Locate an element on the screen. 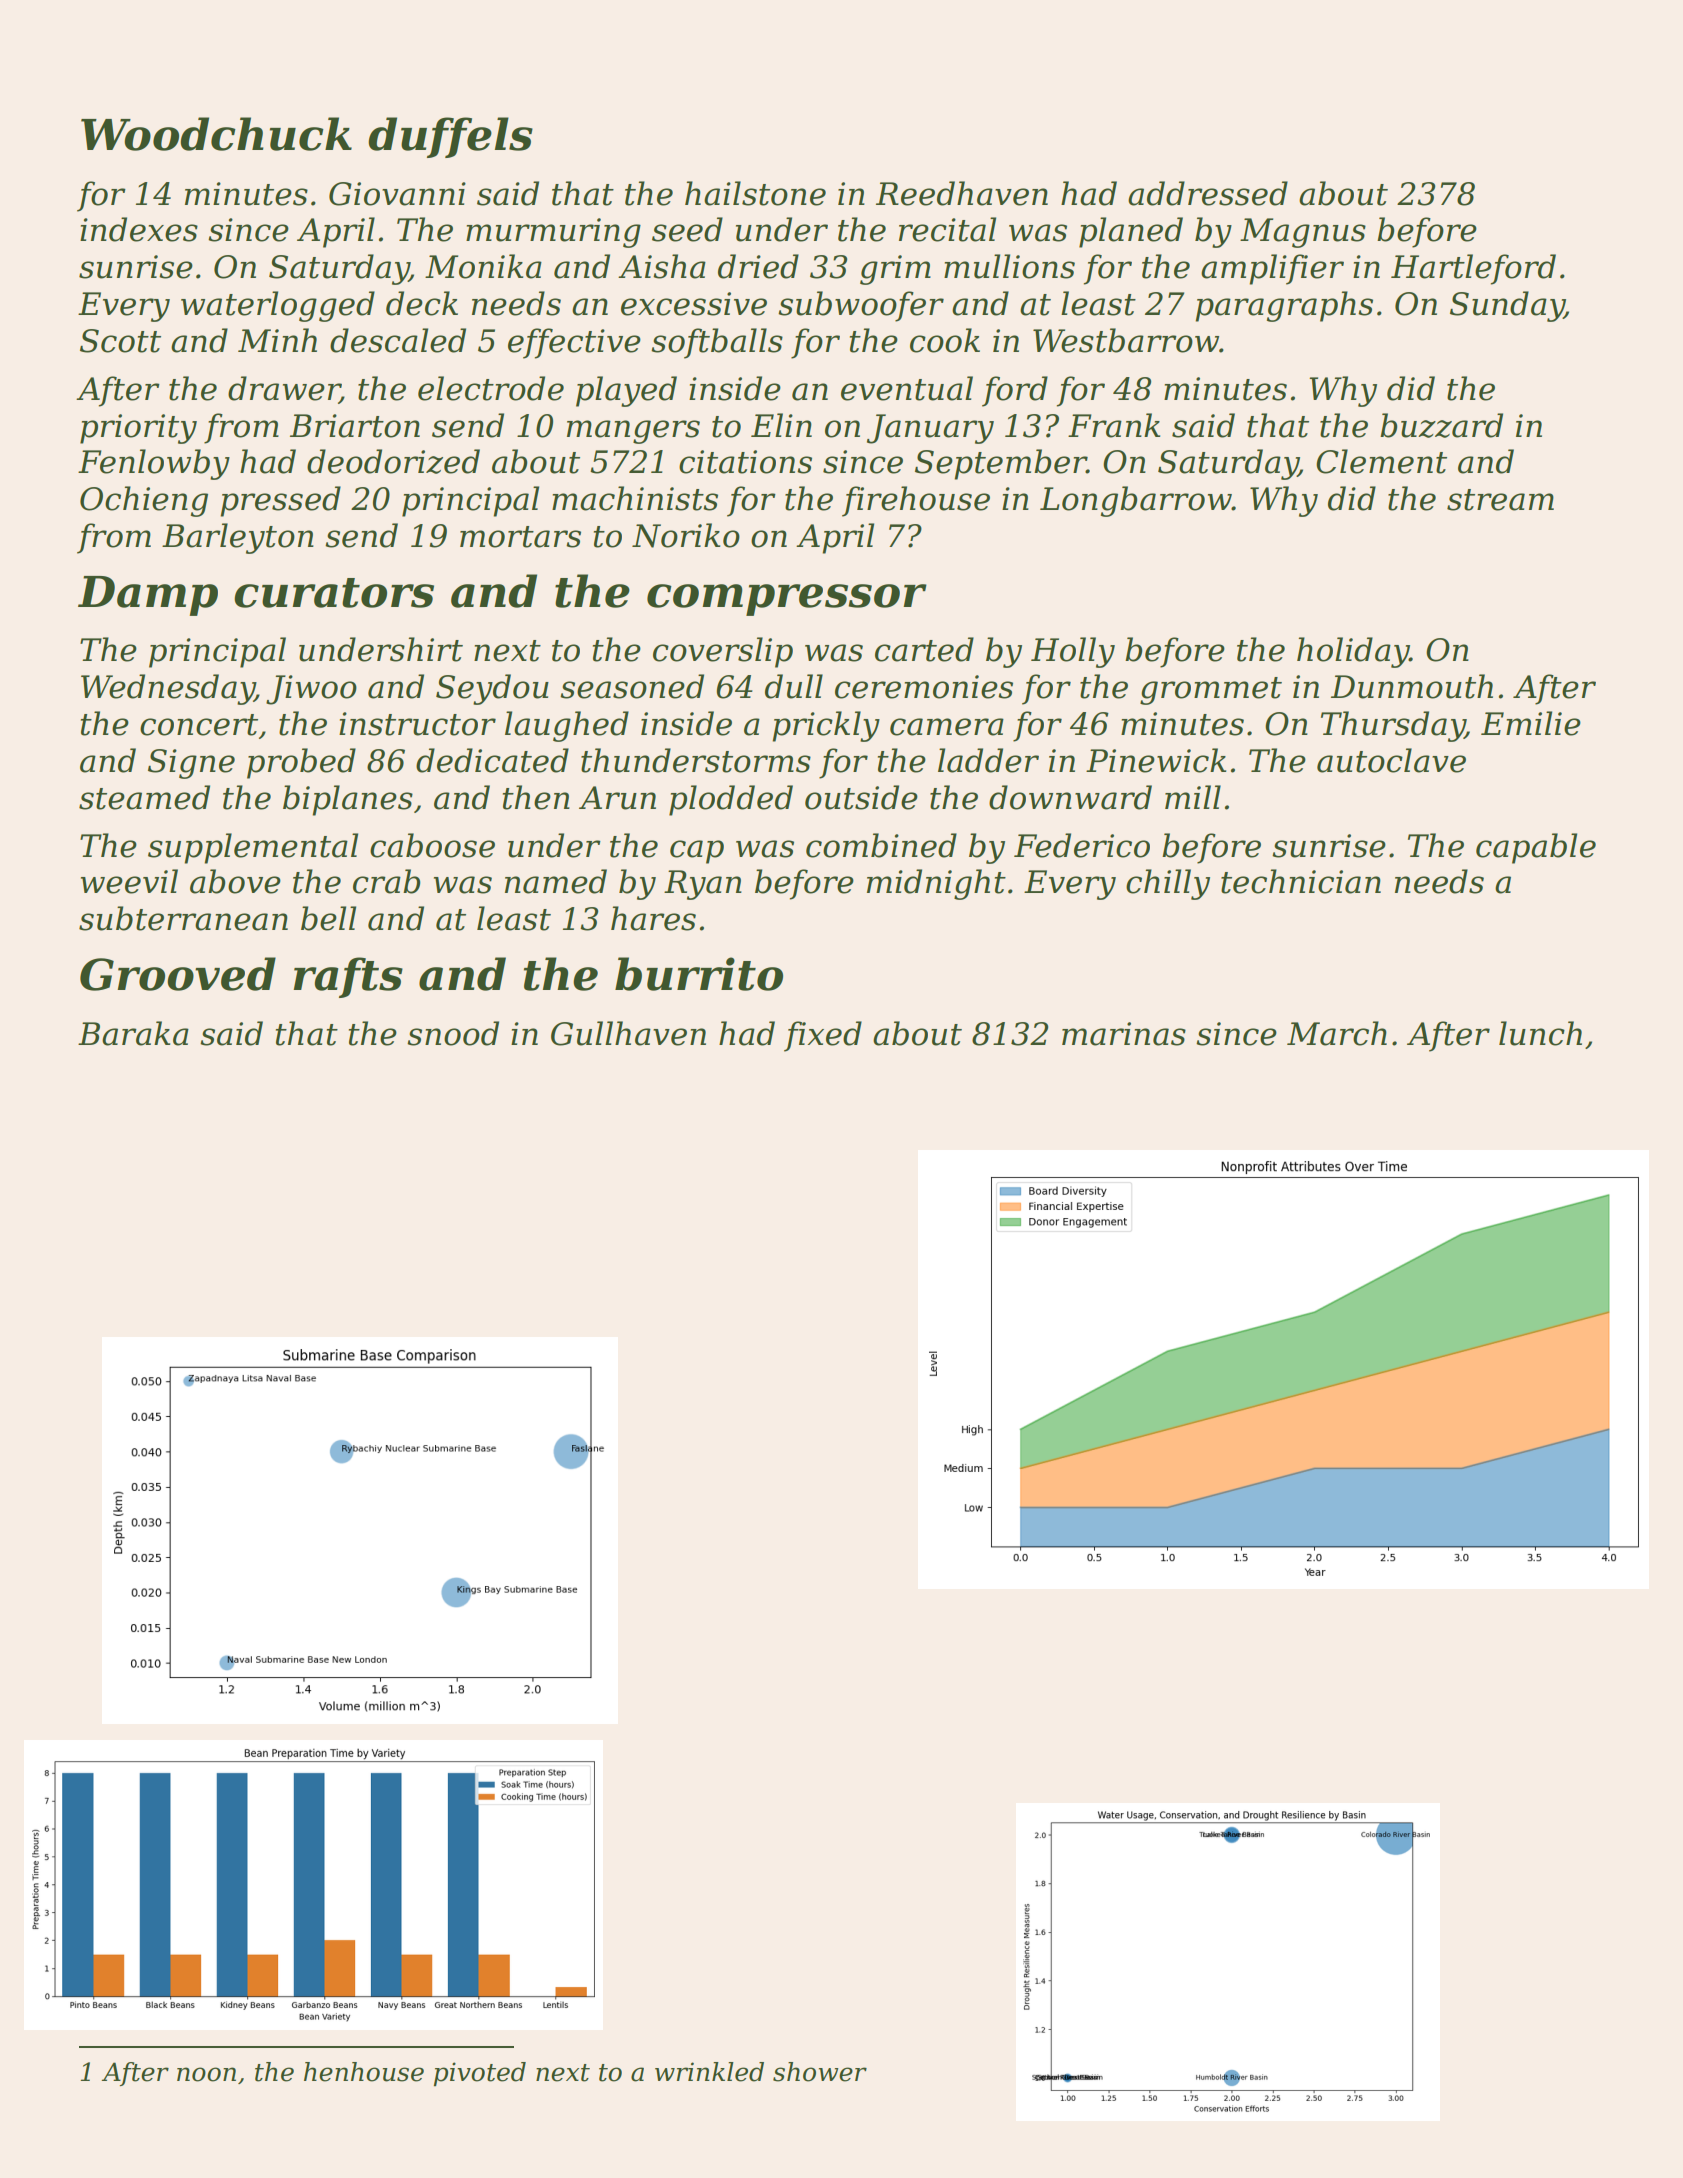  hailstone is located at coordinates (755, 193).
